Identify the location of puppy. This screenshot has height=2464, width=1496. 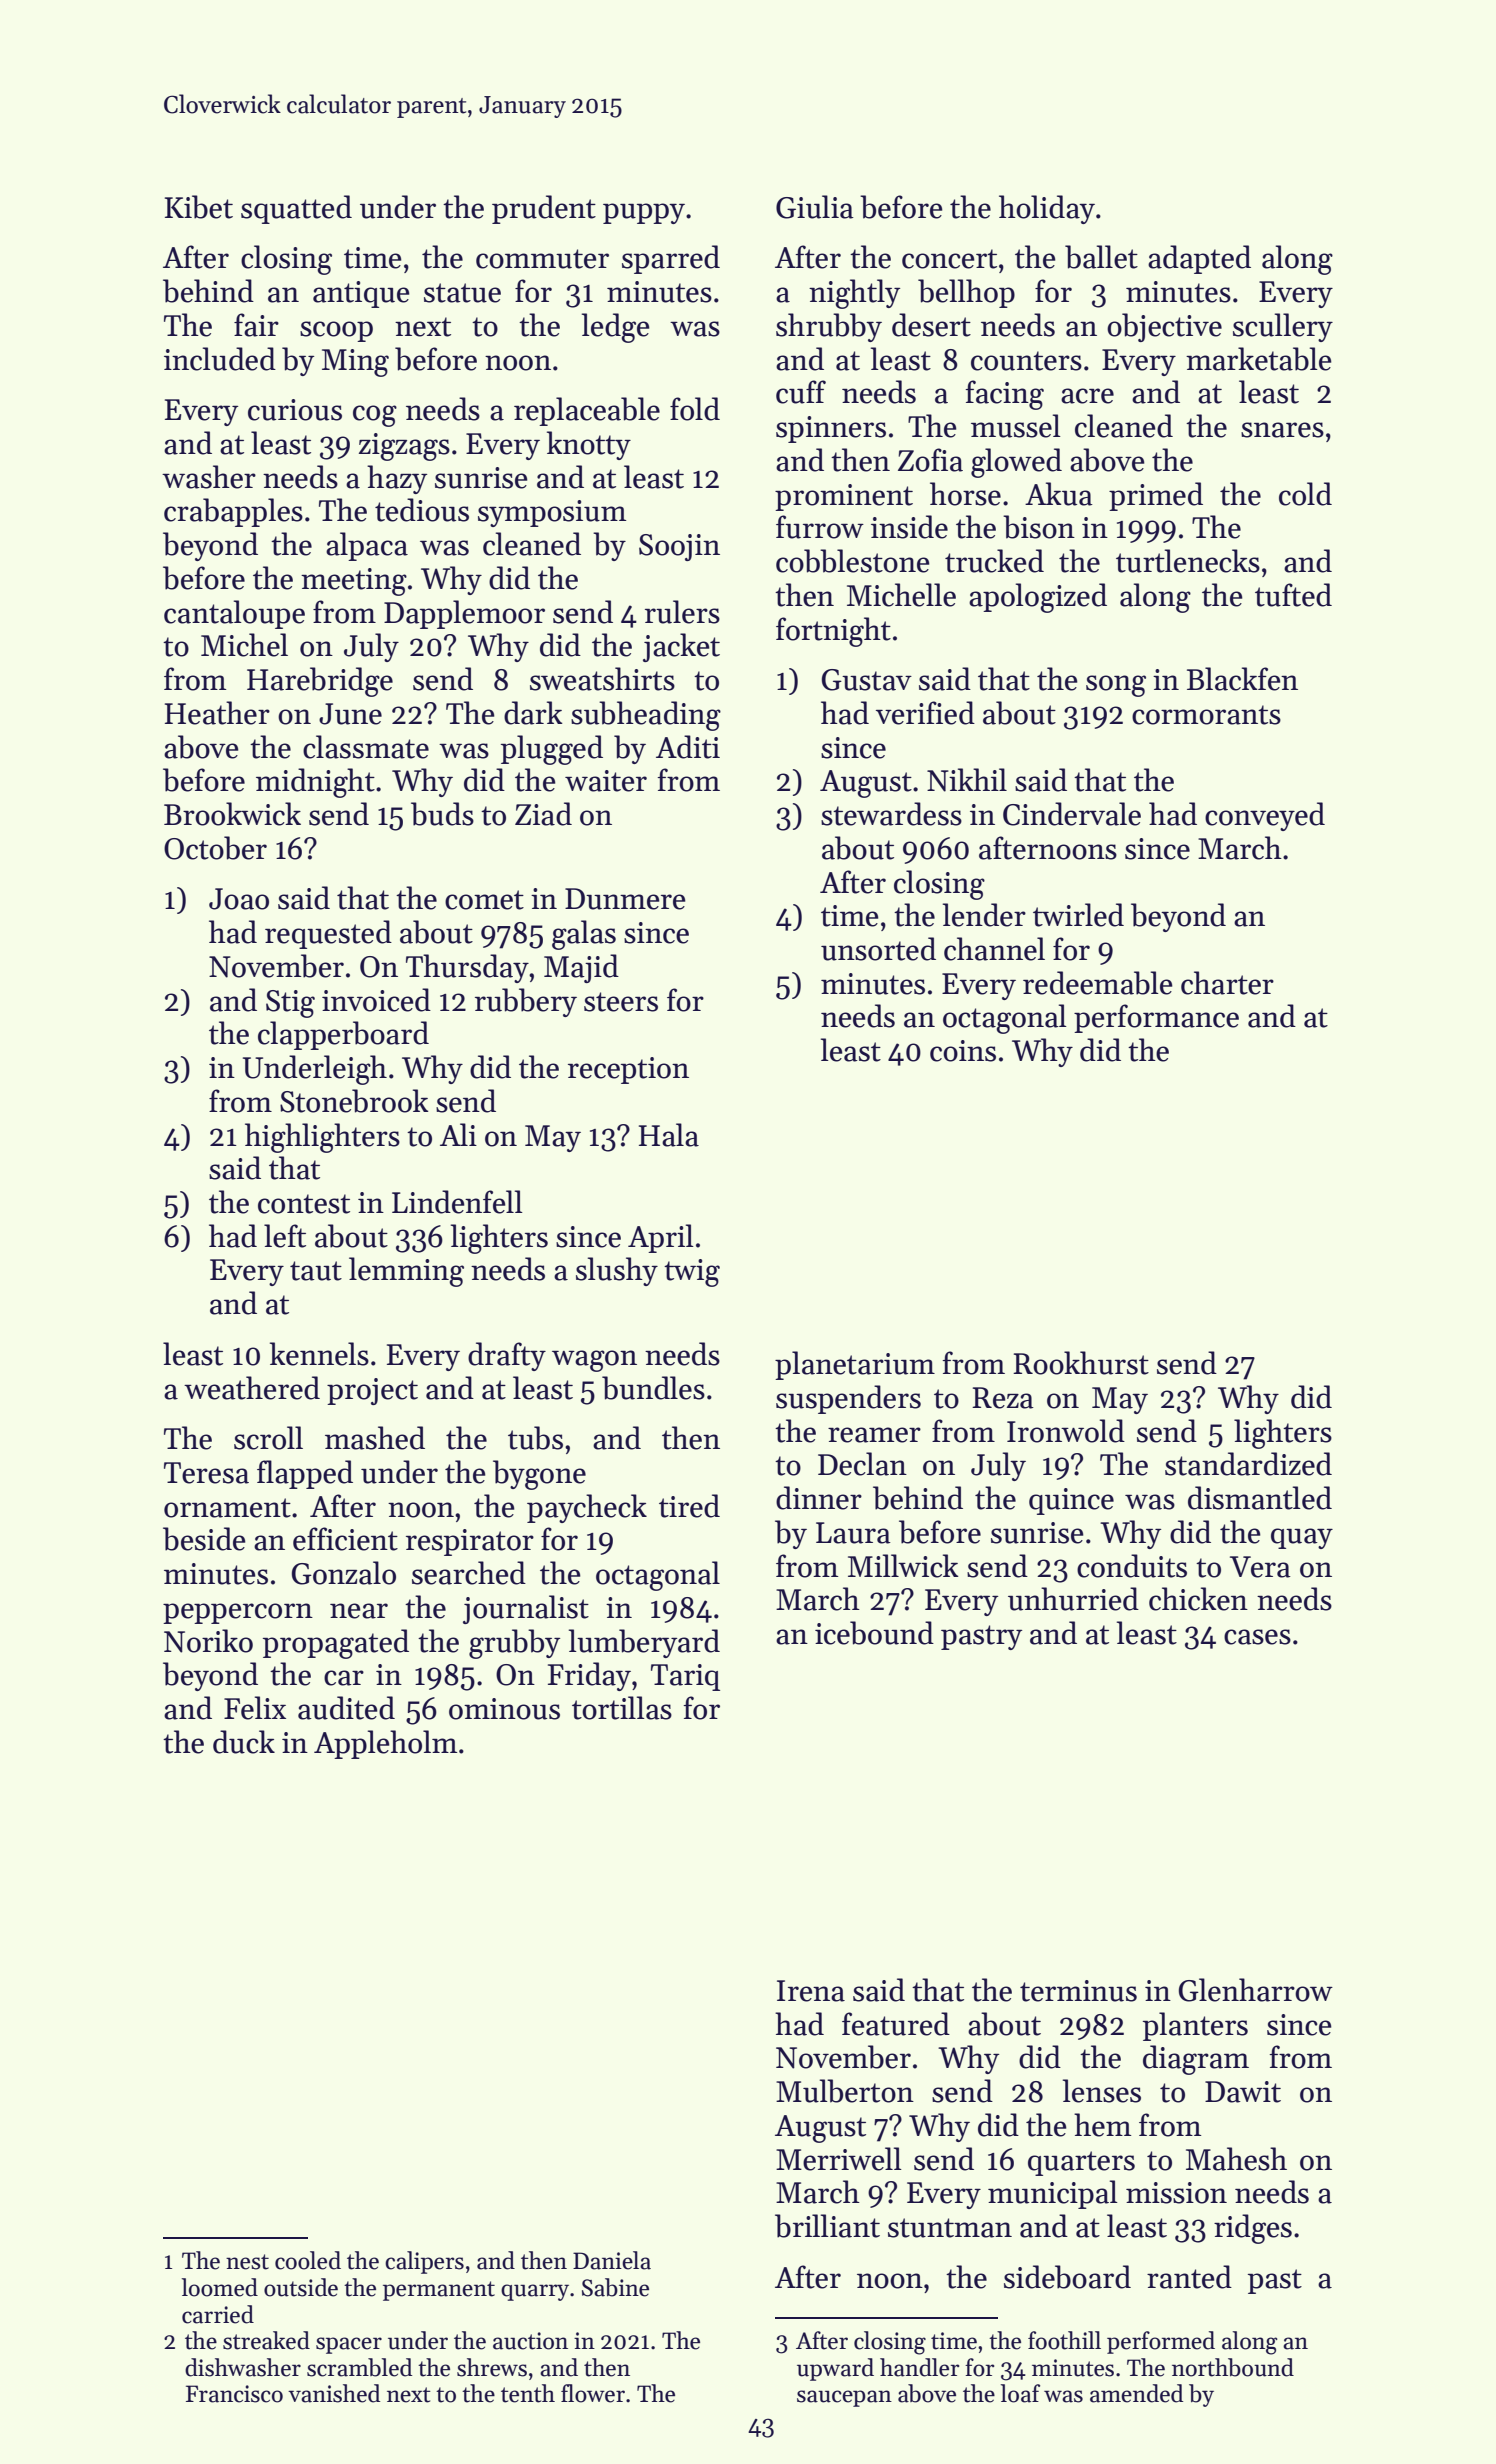
(644, 213).
